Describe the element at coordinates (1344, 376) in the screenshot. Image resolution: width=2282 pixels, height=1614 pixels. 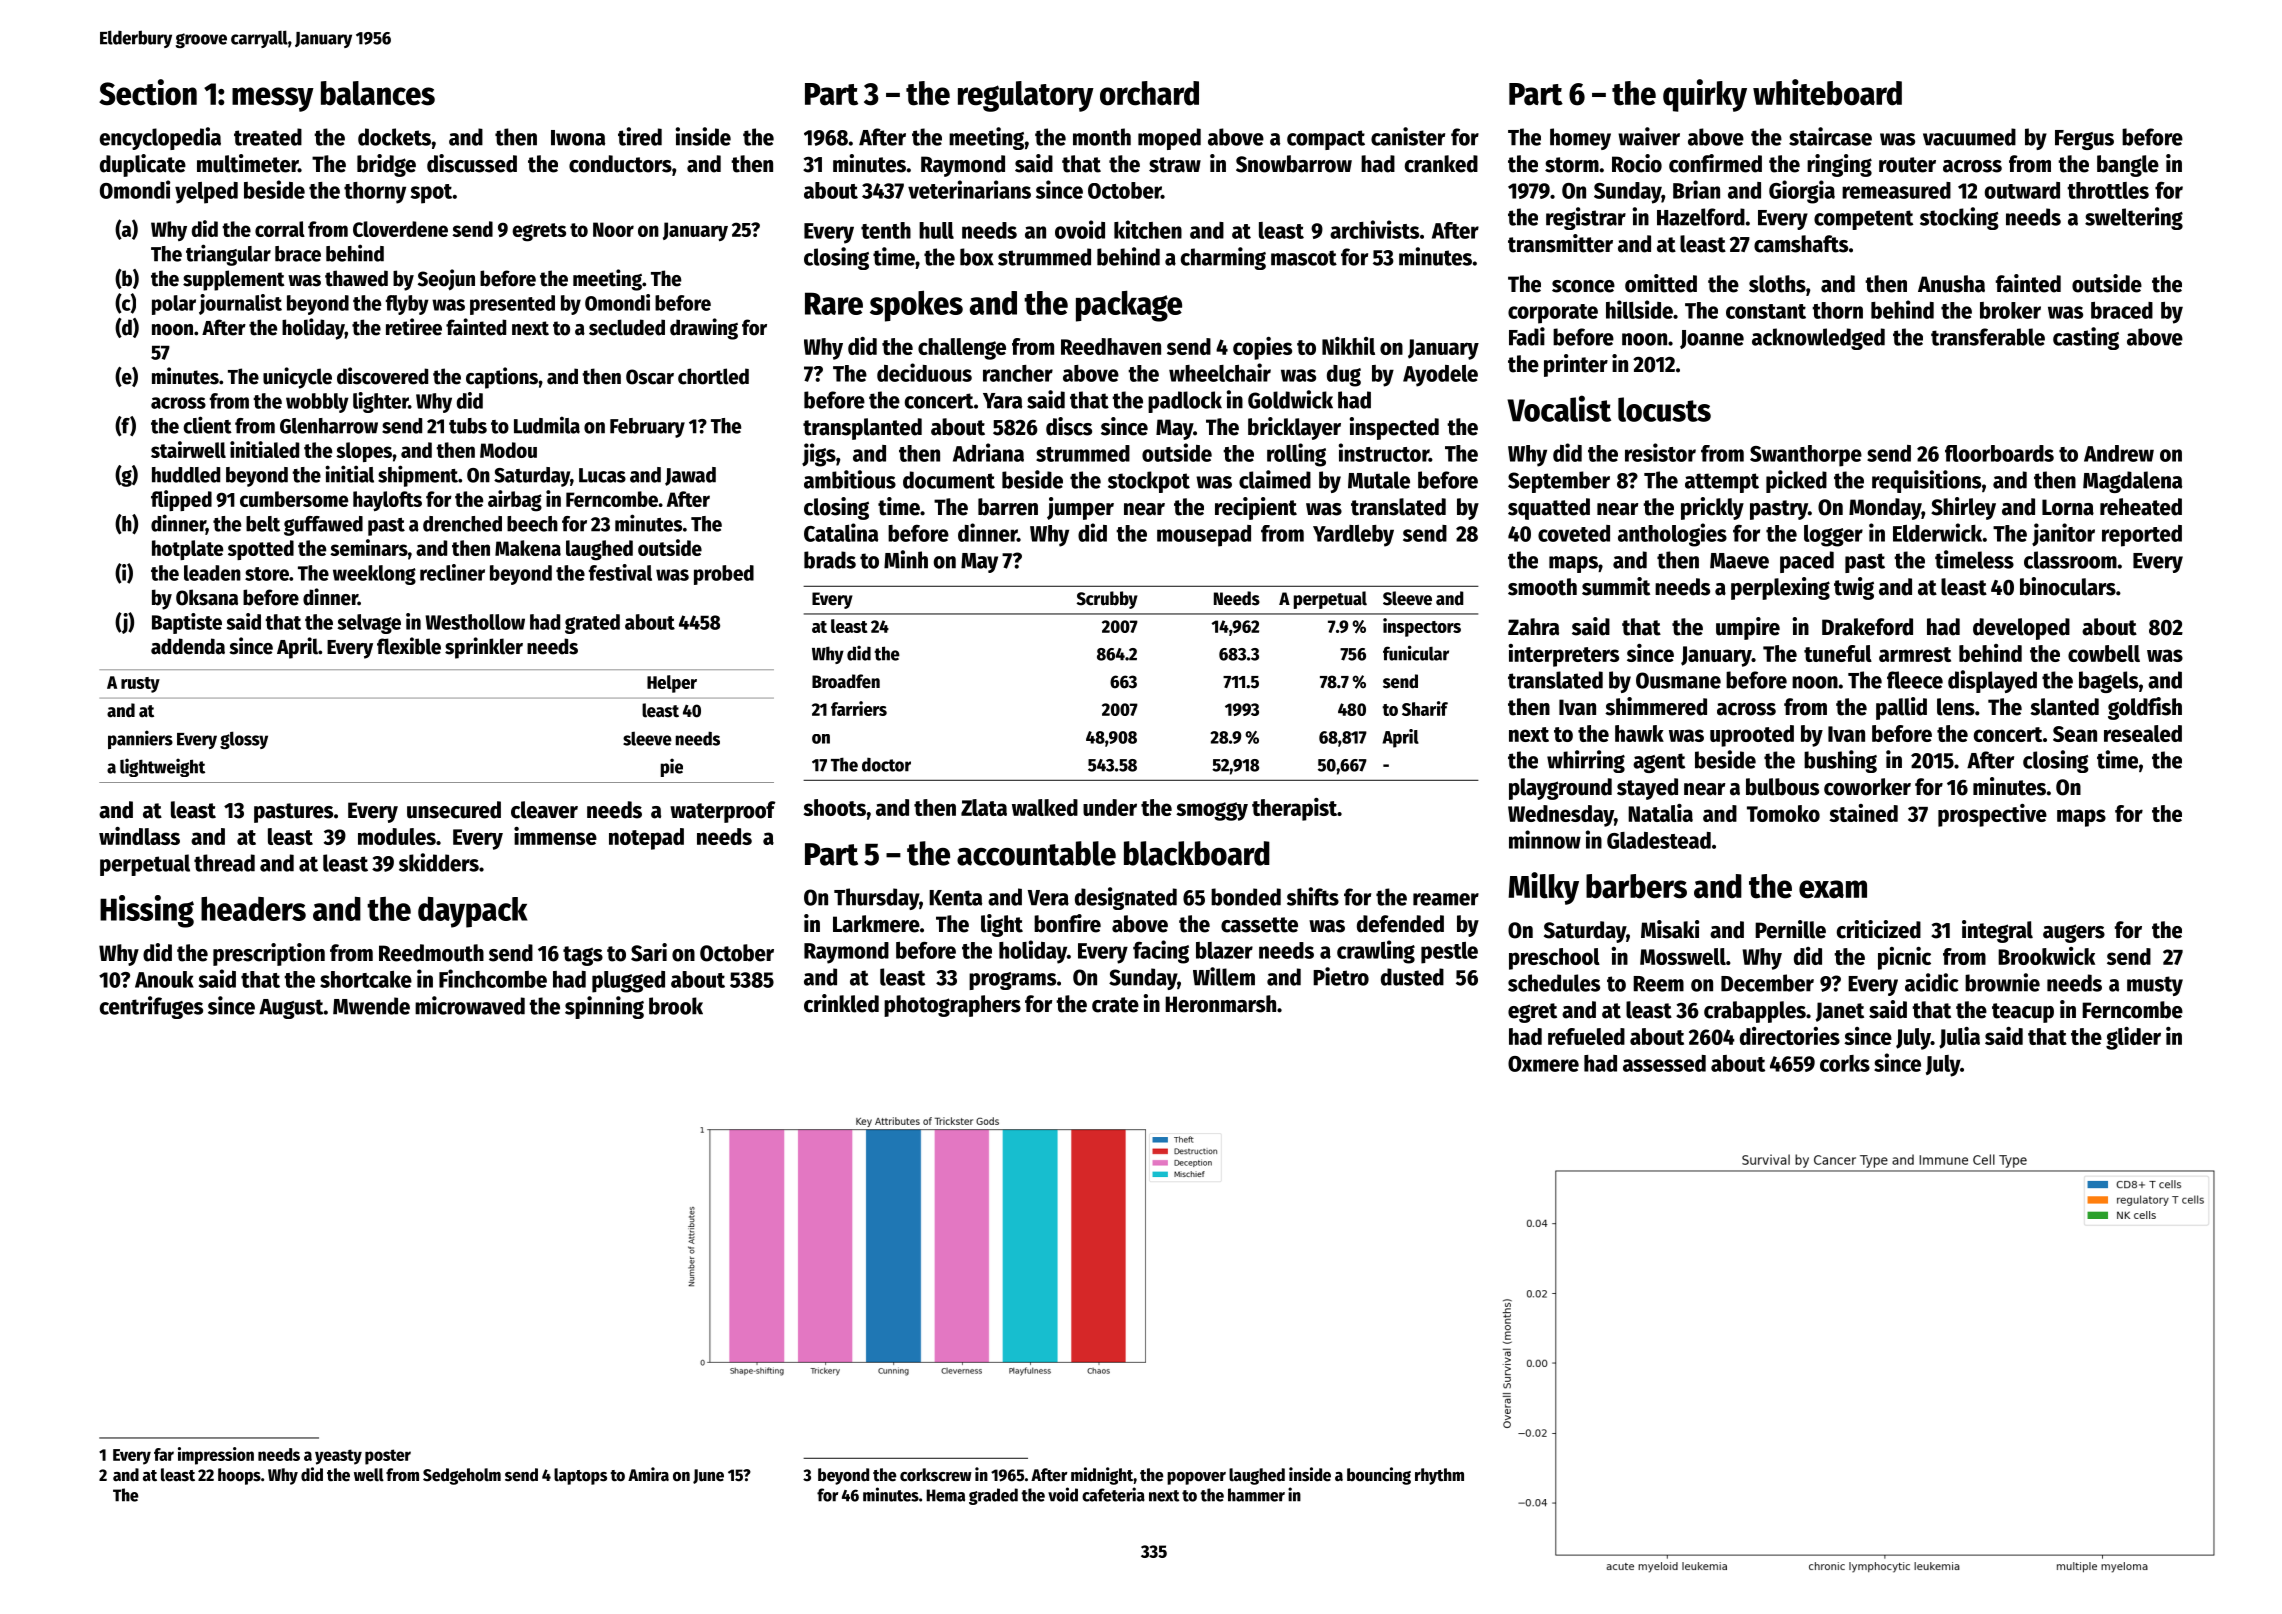
I see `dug` at that location.
